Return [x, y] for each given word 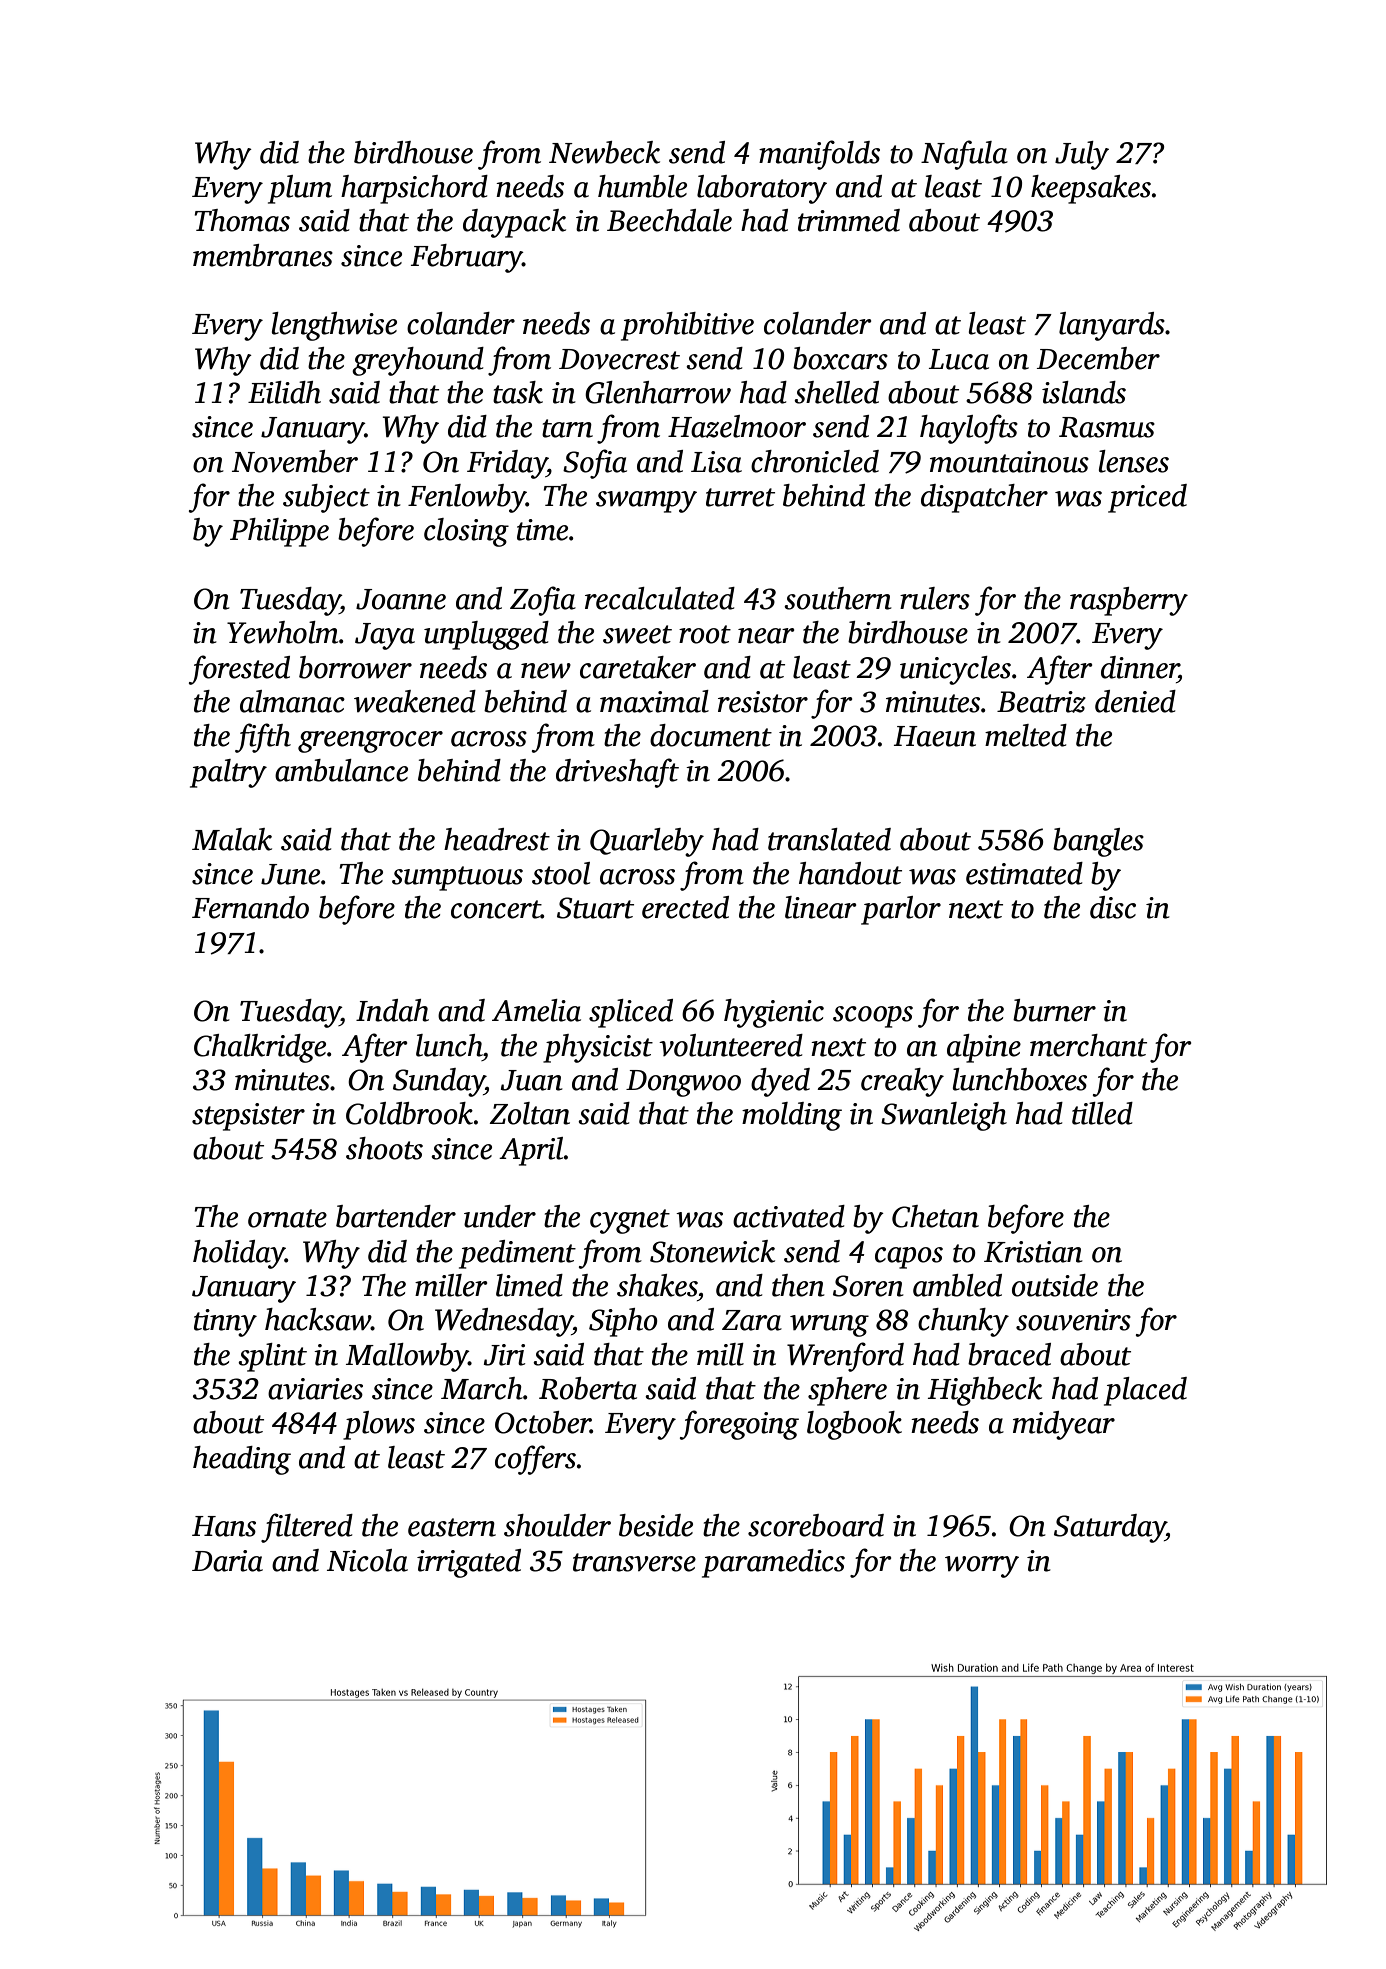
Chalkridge [260, 1048]
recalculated [660, 598]
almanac [292, 701]
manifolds [819, 155]
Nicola [367, 1560]
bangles [1098, 842]
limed [529, 1285]
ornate [287, 1218]
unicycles [955, 670]
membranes [263, 255]
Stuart [595, 908]
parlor [901, 910]
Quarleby [647, 842]
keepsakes [1091, 189]
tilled [1102, 1113]
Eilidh [284, 392]
